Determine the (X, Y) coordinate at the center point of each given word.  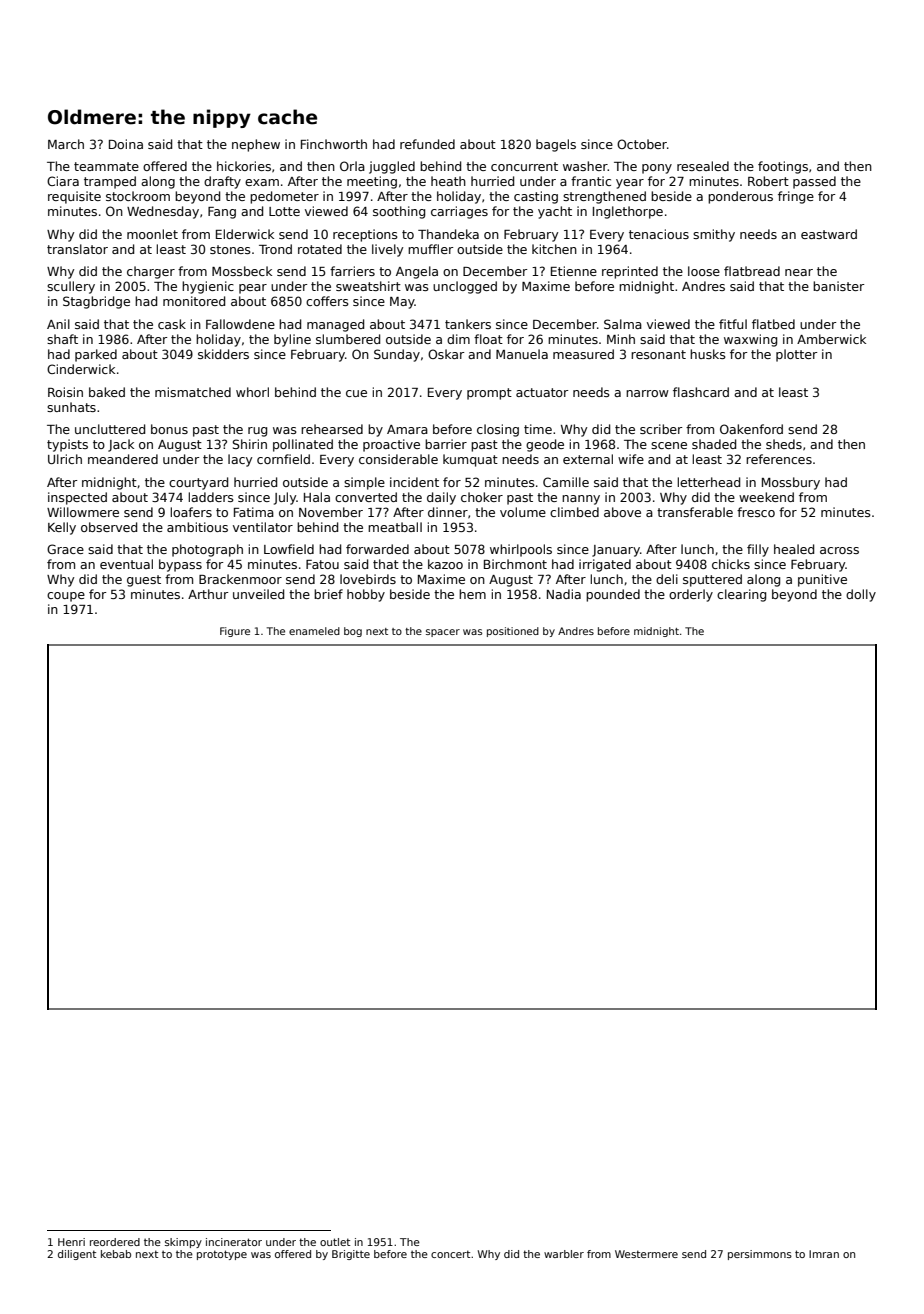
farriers (352, 271)
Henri (71, 1242)
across (839, 550)
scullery (71, 287)
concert (450, 1254)
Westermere (646, 1254)
